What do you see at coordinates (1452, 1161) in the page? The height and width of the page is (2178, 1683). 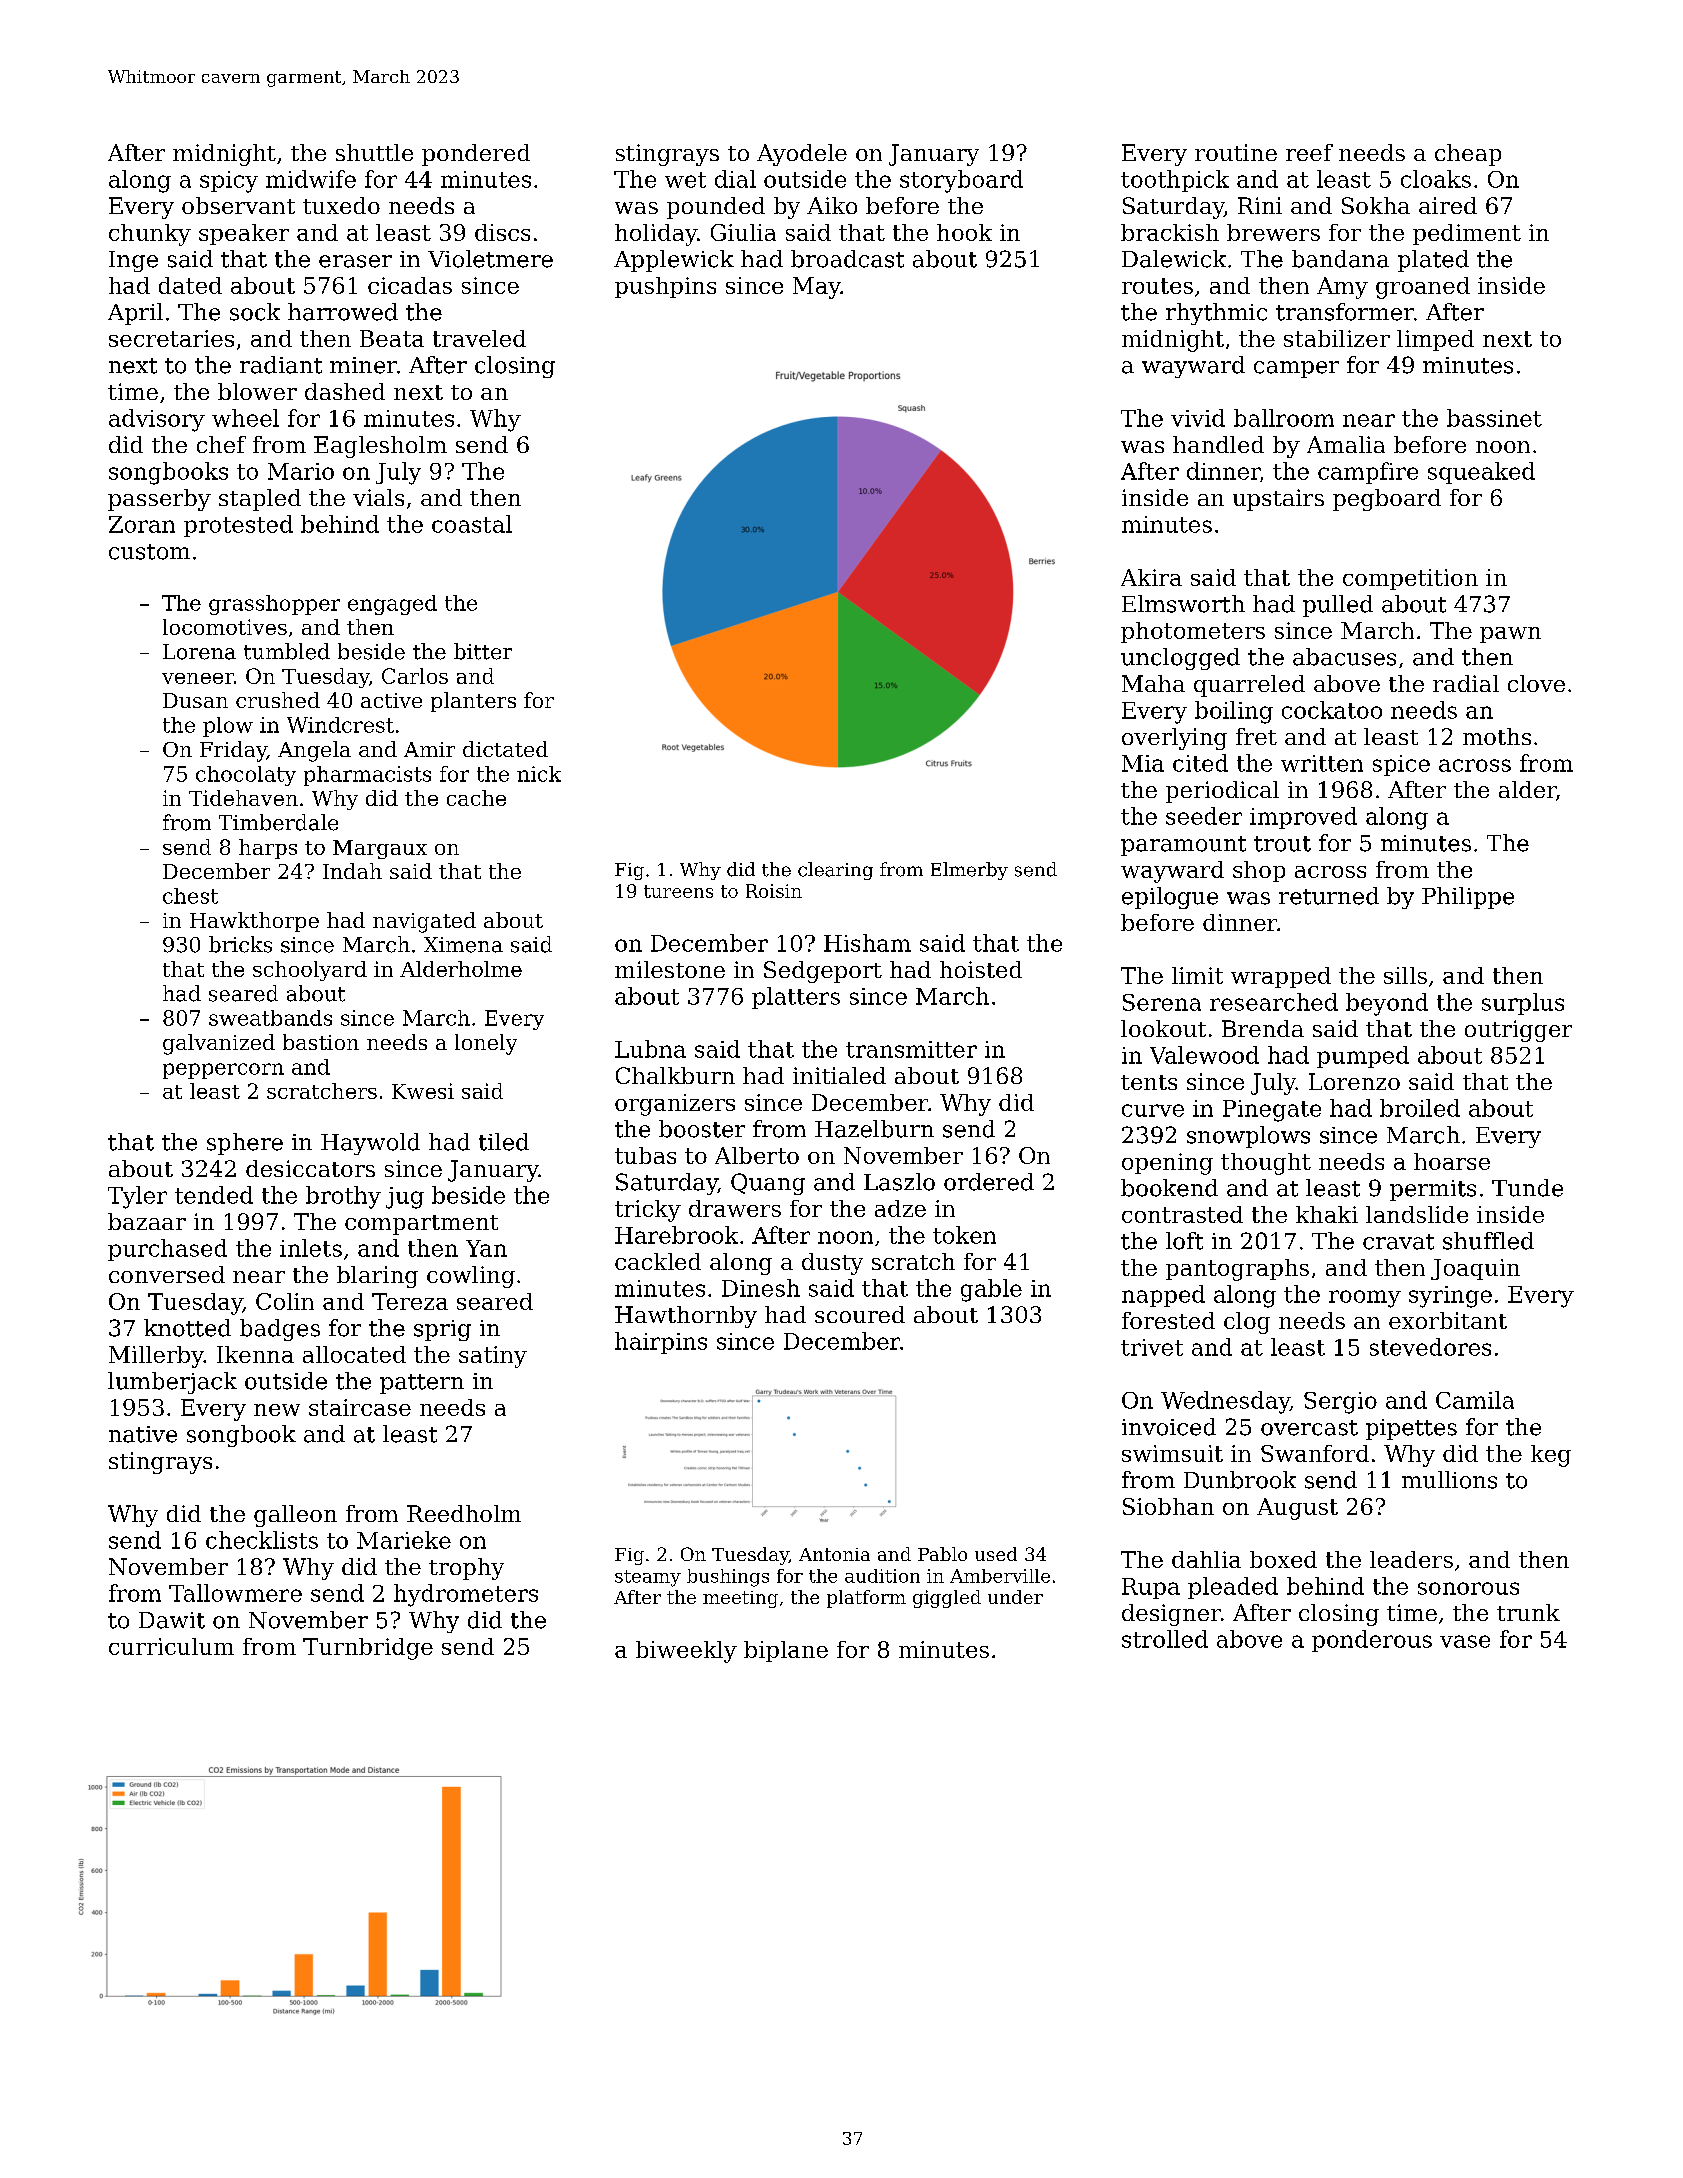 I see `hoarse` at bounding box center [1452, 1161].
